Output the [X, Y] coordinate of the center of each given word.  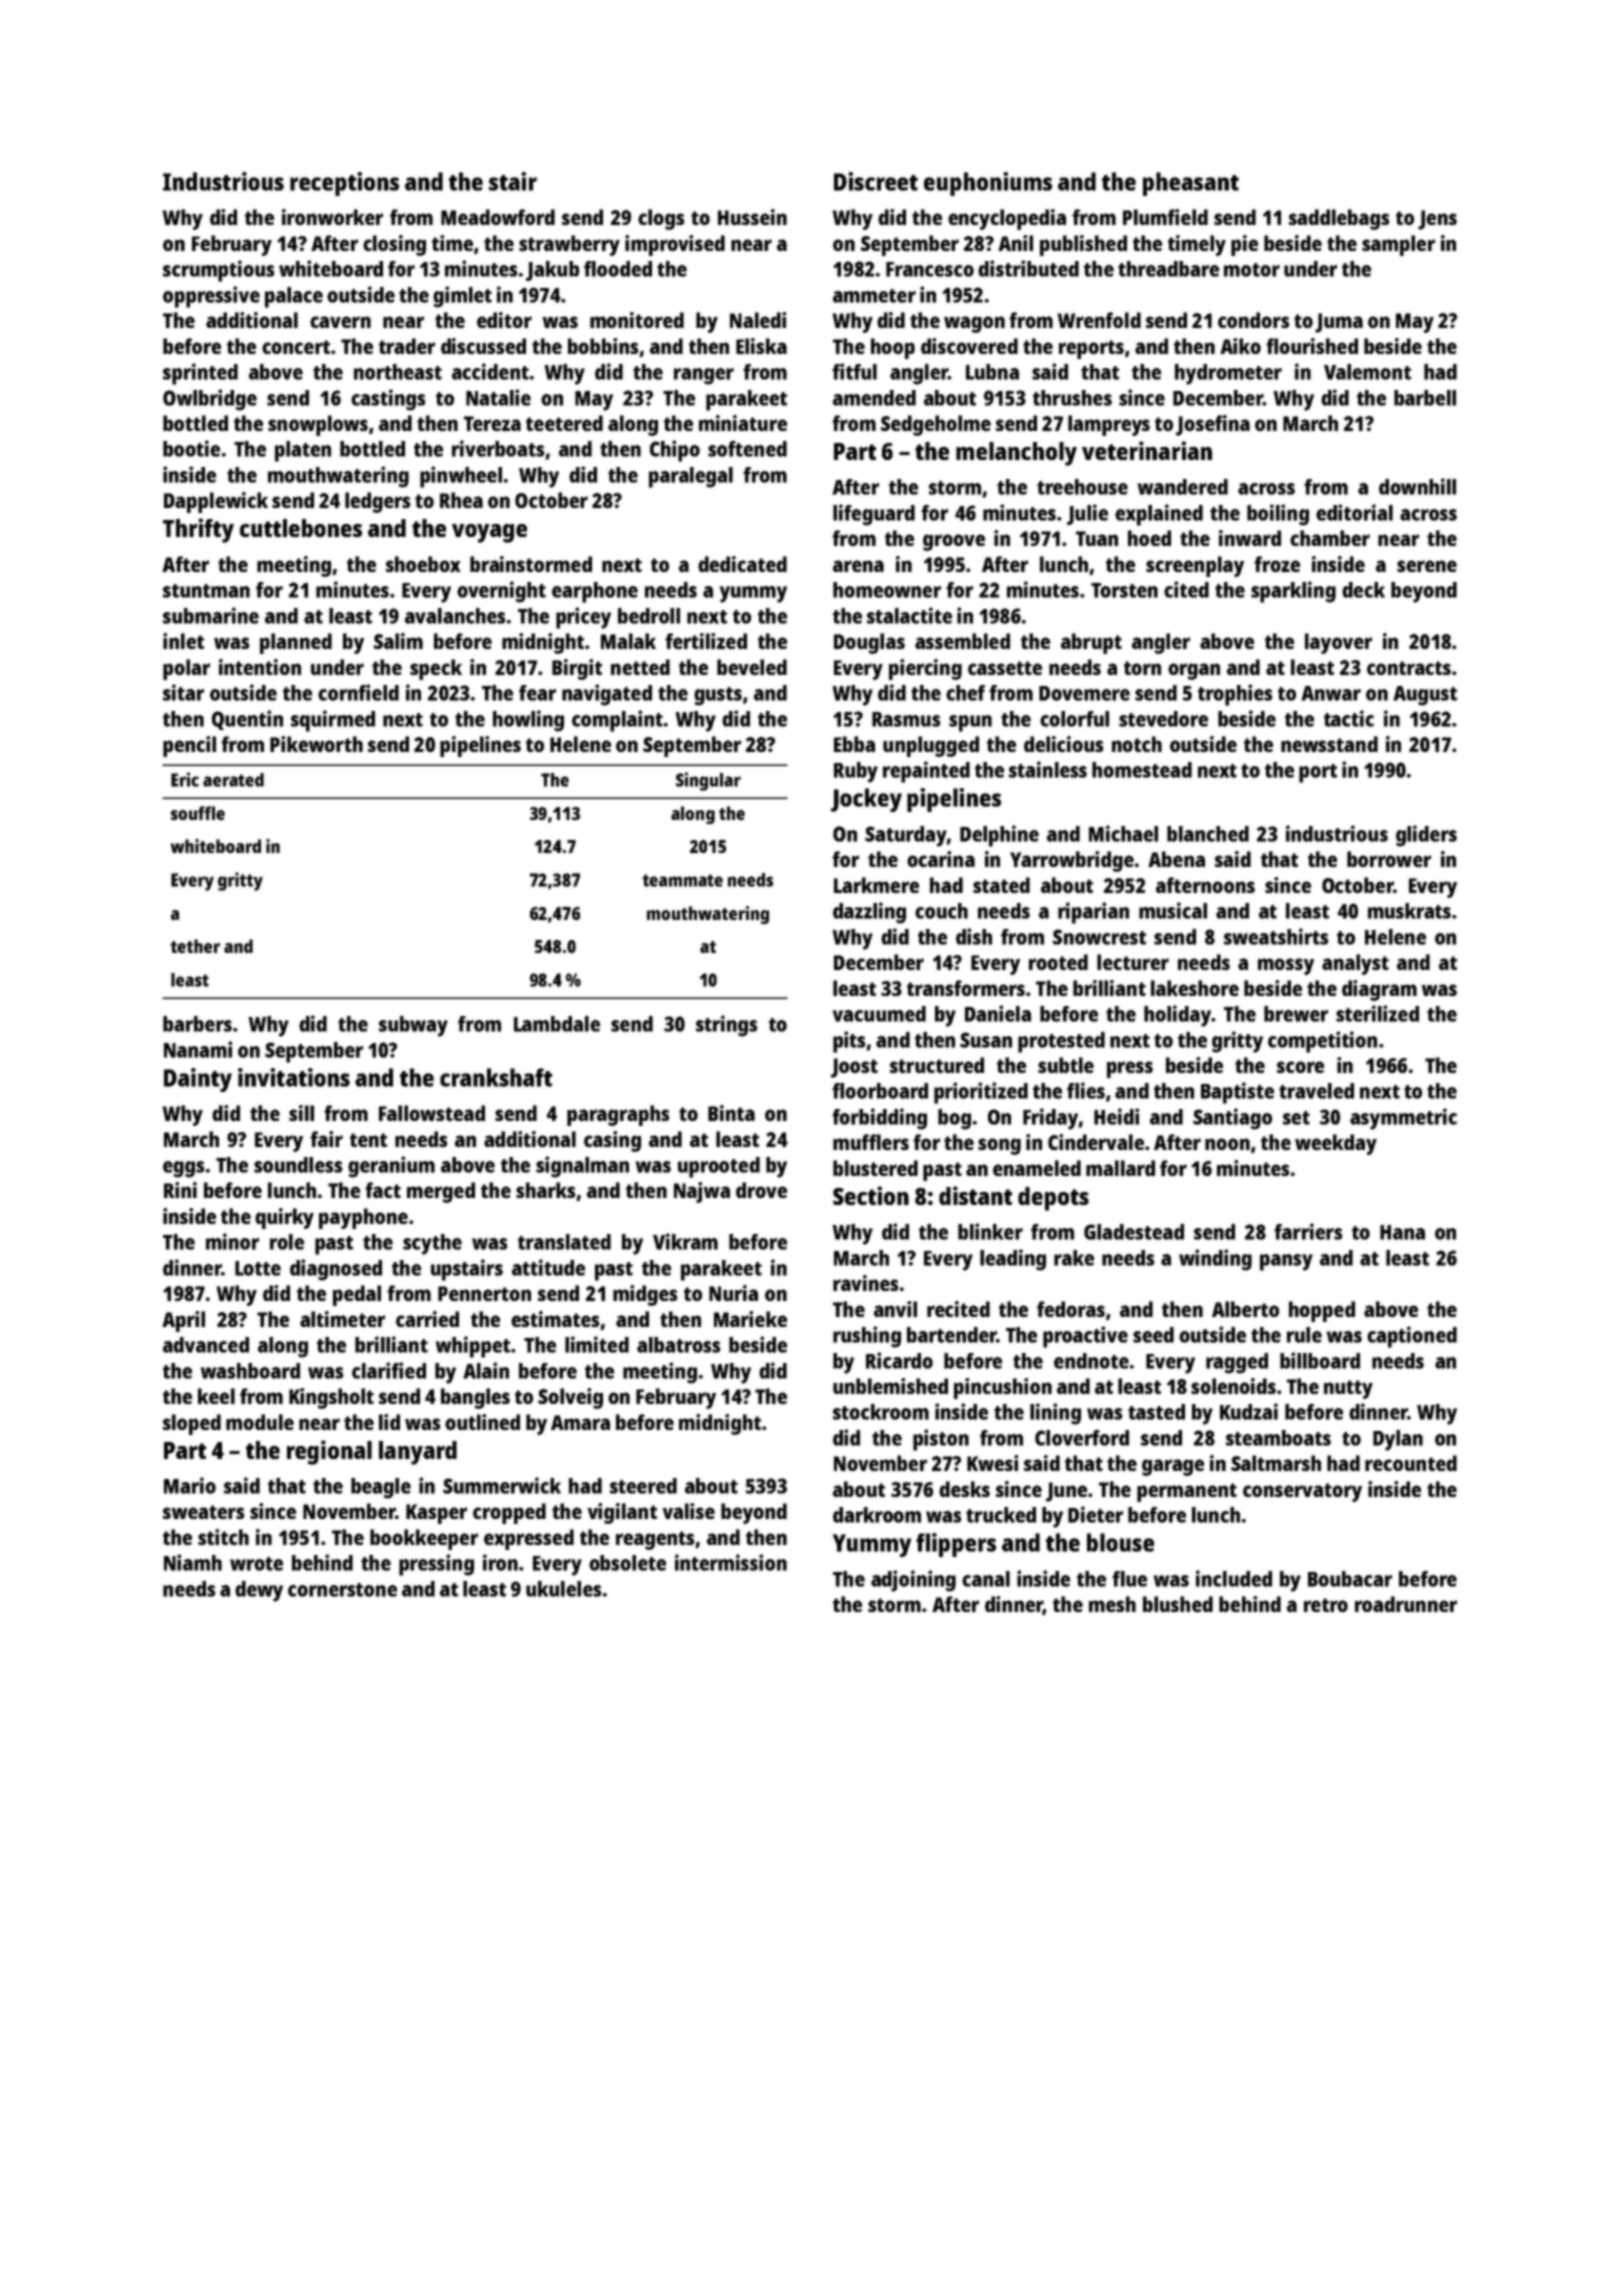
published [1083, 245]
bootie [191, 448]
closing [394, 245]
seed [1153, 1335]
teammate [682, 880]
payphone [363, 1218]
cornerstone [342, 1590]
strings [727, 1026]
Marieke [750, 1319]
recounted [1411, 1463]
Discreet [876, 181]
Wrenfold [1099, 320]
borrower [1389, 859]
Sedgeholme [936, 425]
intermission [731, 1562]
